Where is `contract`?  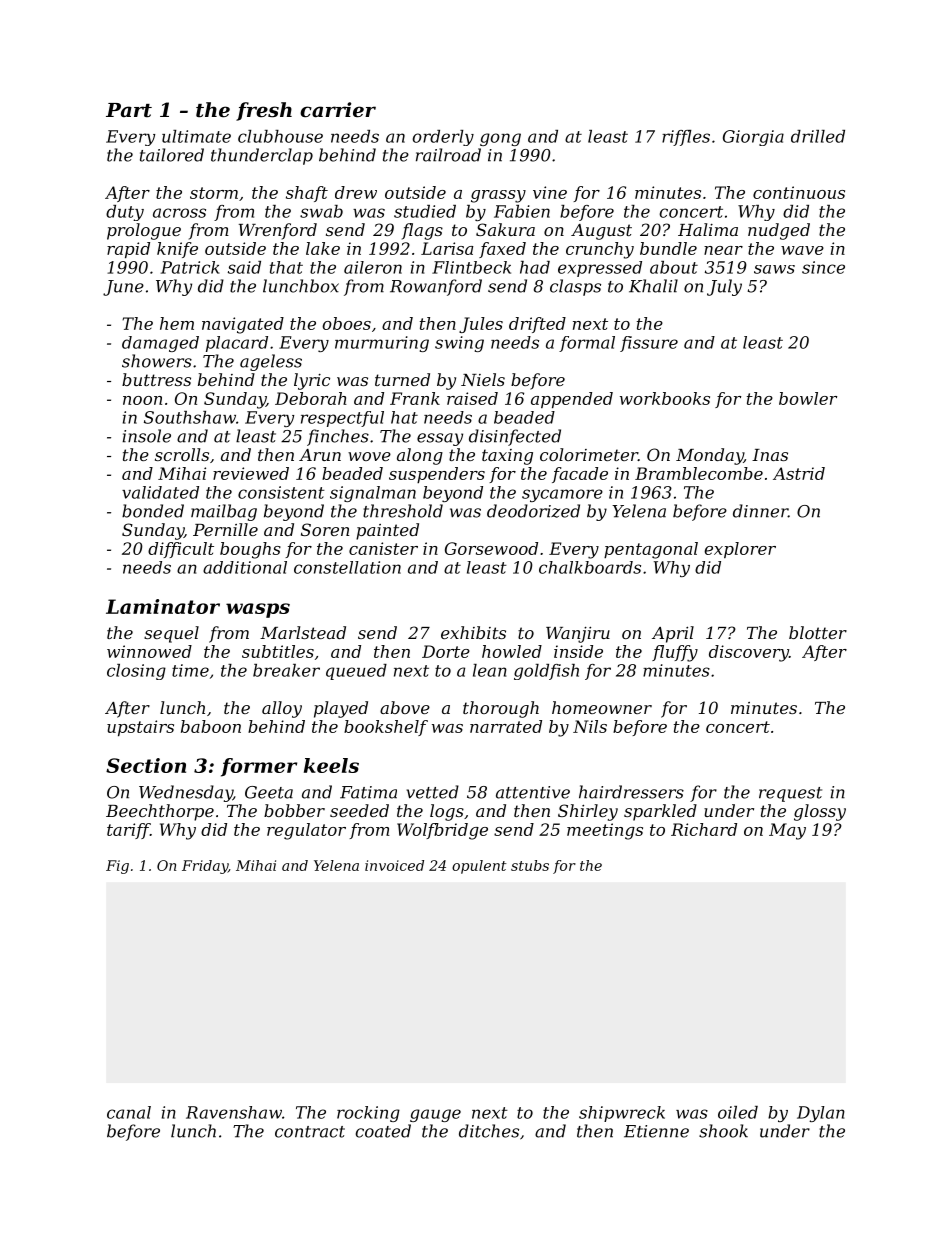 contract is located at coordinates (310, 1132).
